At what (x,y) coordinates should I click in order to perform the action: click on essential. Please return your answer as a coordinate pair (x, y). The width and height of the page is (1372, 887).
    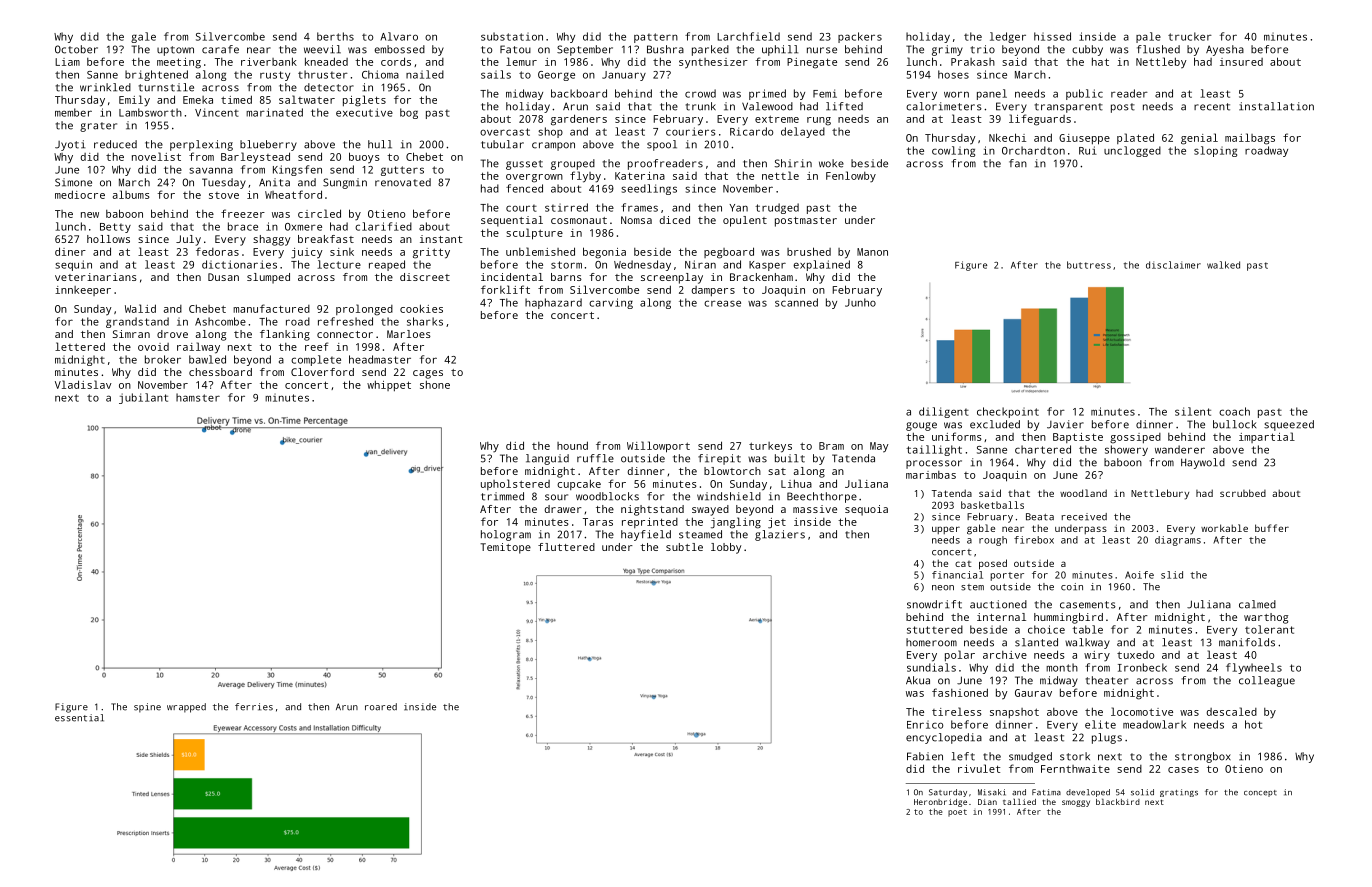
    Looking at the image, I should click on (79, 718).
